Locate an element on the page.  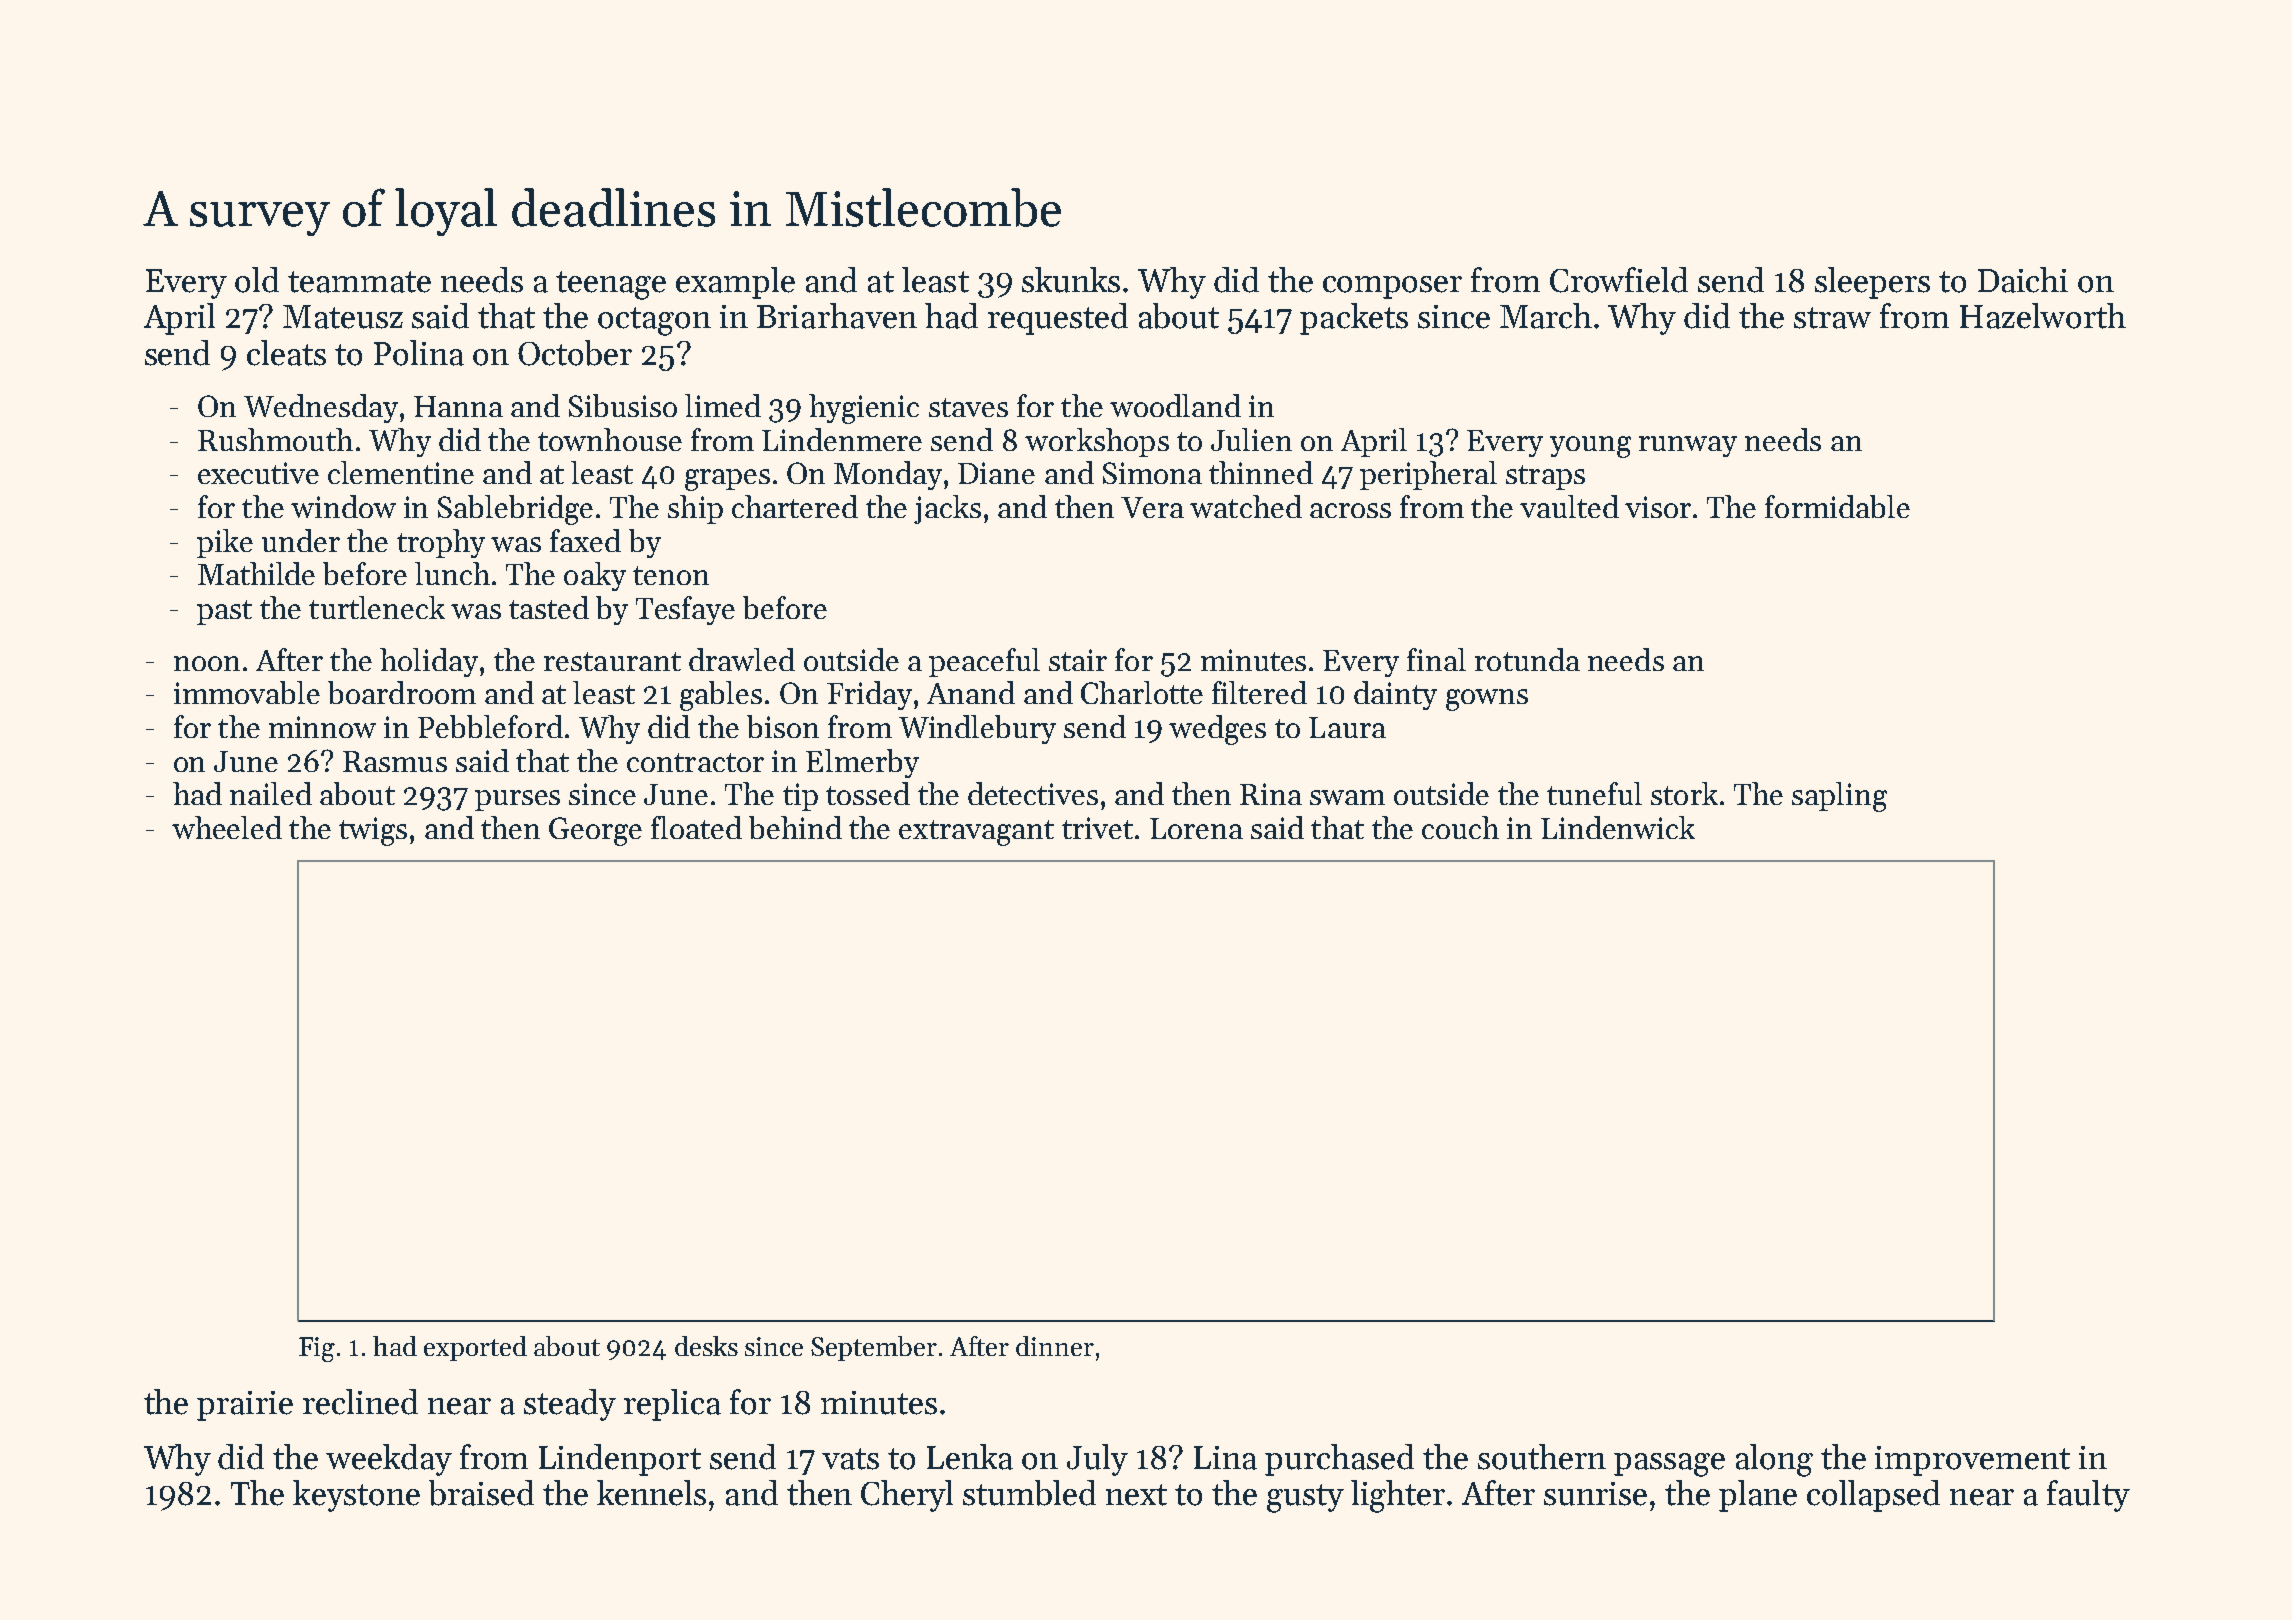
wheeled is located at coordinates (227, 827).
